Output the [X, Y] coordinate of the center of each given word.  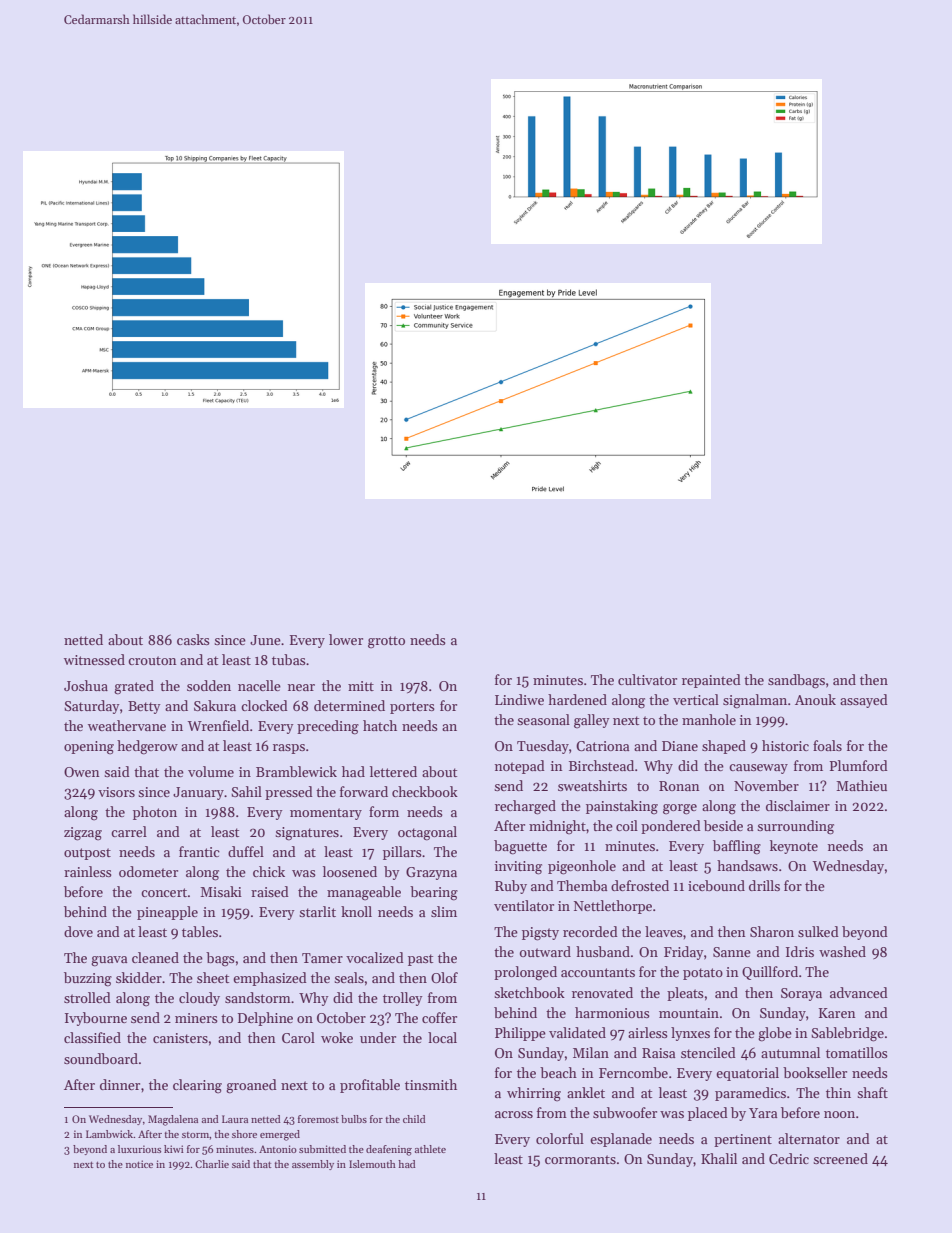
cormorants [580, 1159]
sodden [209, 685]
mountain [689, 1013]
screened [840, 1158]
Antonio [278, 1149]
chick [269, 871]
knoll [356, 911]
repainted [711, 681]
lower [346, 639]
